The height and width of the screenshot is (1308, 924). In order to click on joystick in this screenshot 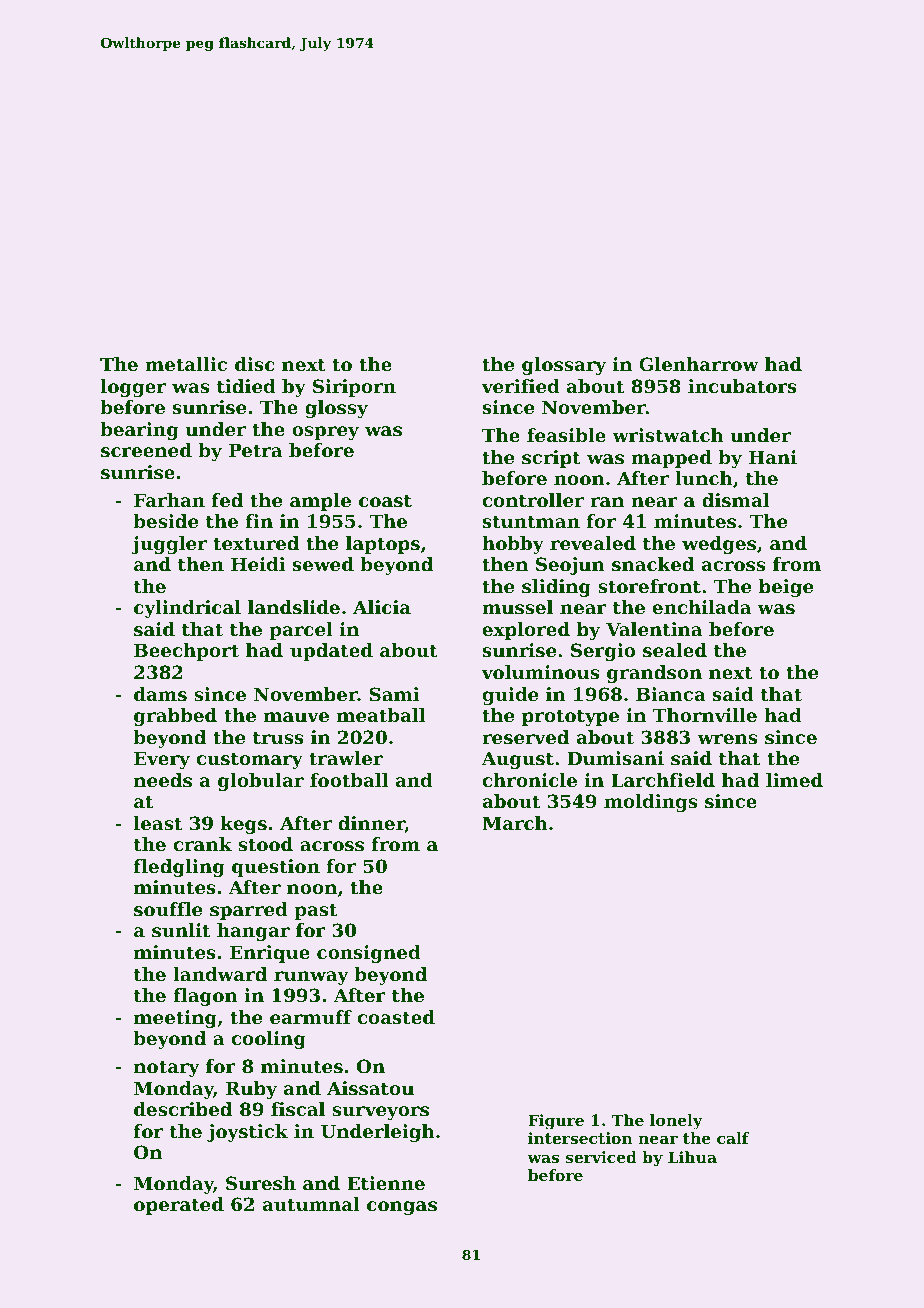, I will do `click(247, 1133)`.
